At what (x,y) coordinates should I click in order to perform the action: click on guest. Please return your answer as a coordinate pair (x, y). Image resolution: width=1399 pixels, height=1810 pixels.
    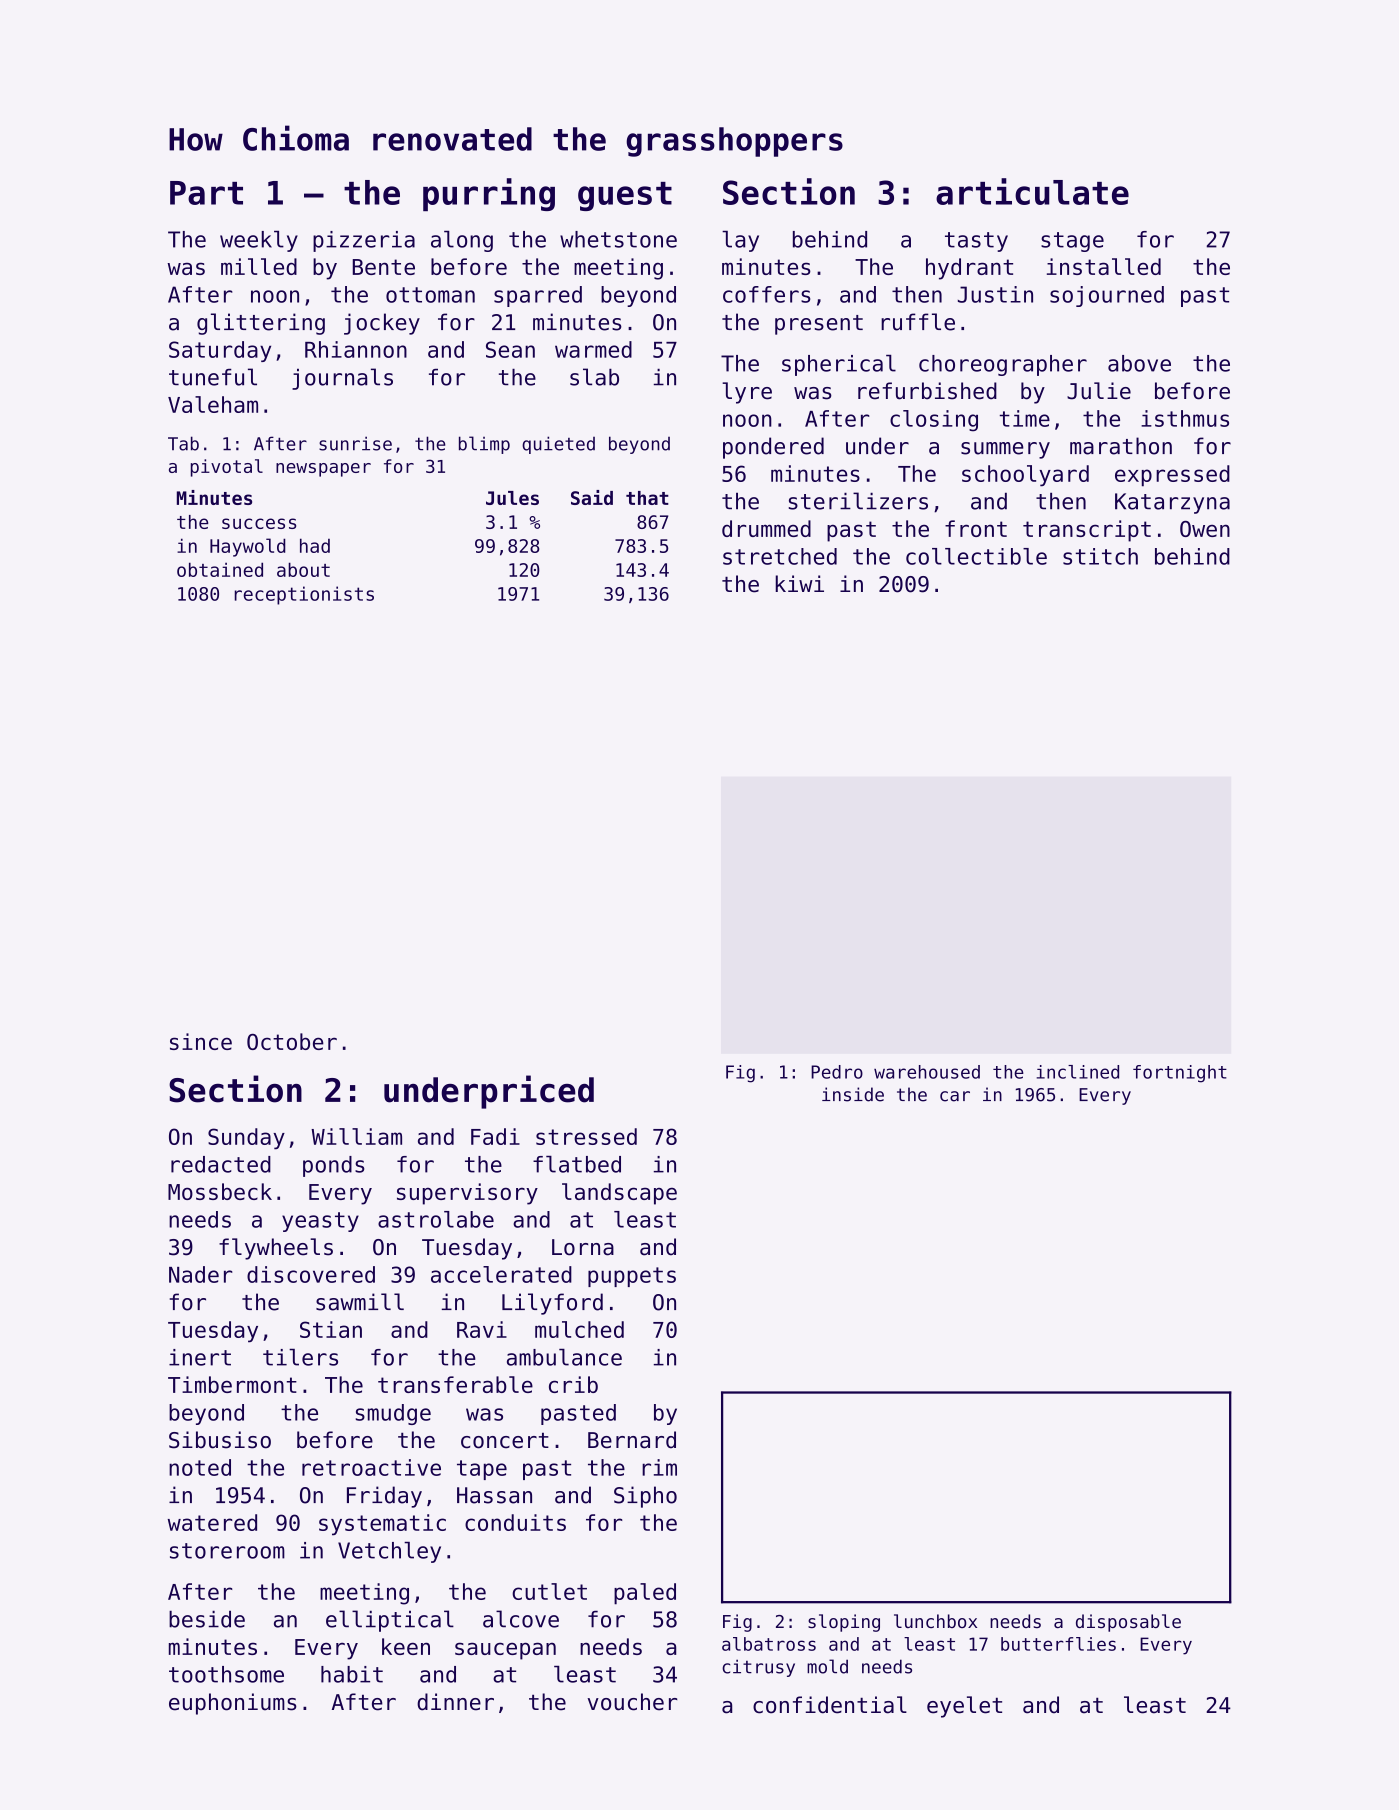
    Looking at the image, I should click on (625, 196).
